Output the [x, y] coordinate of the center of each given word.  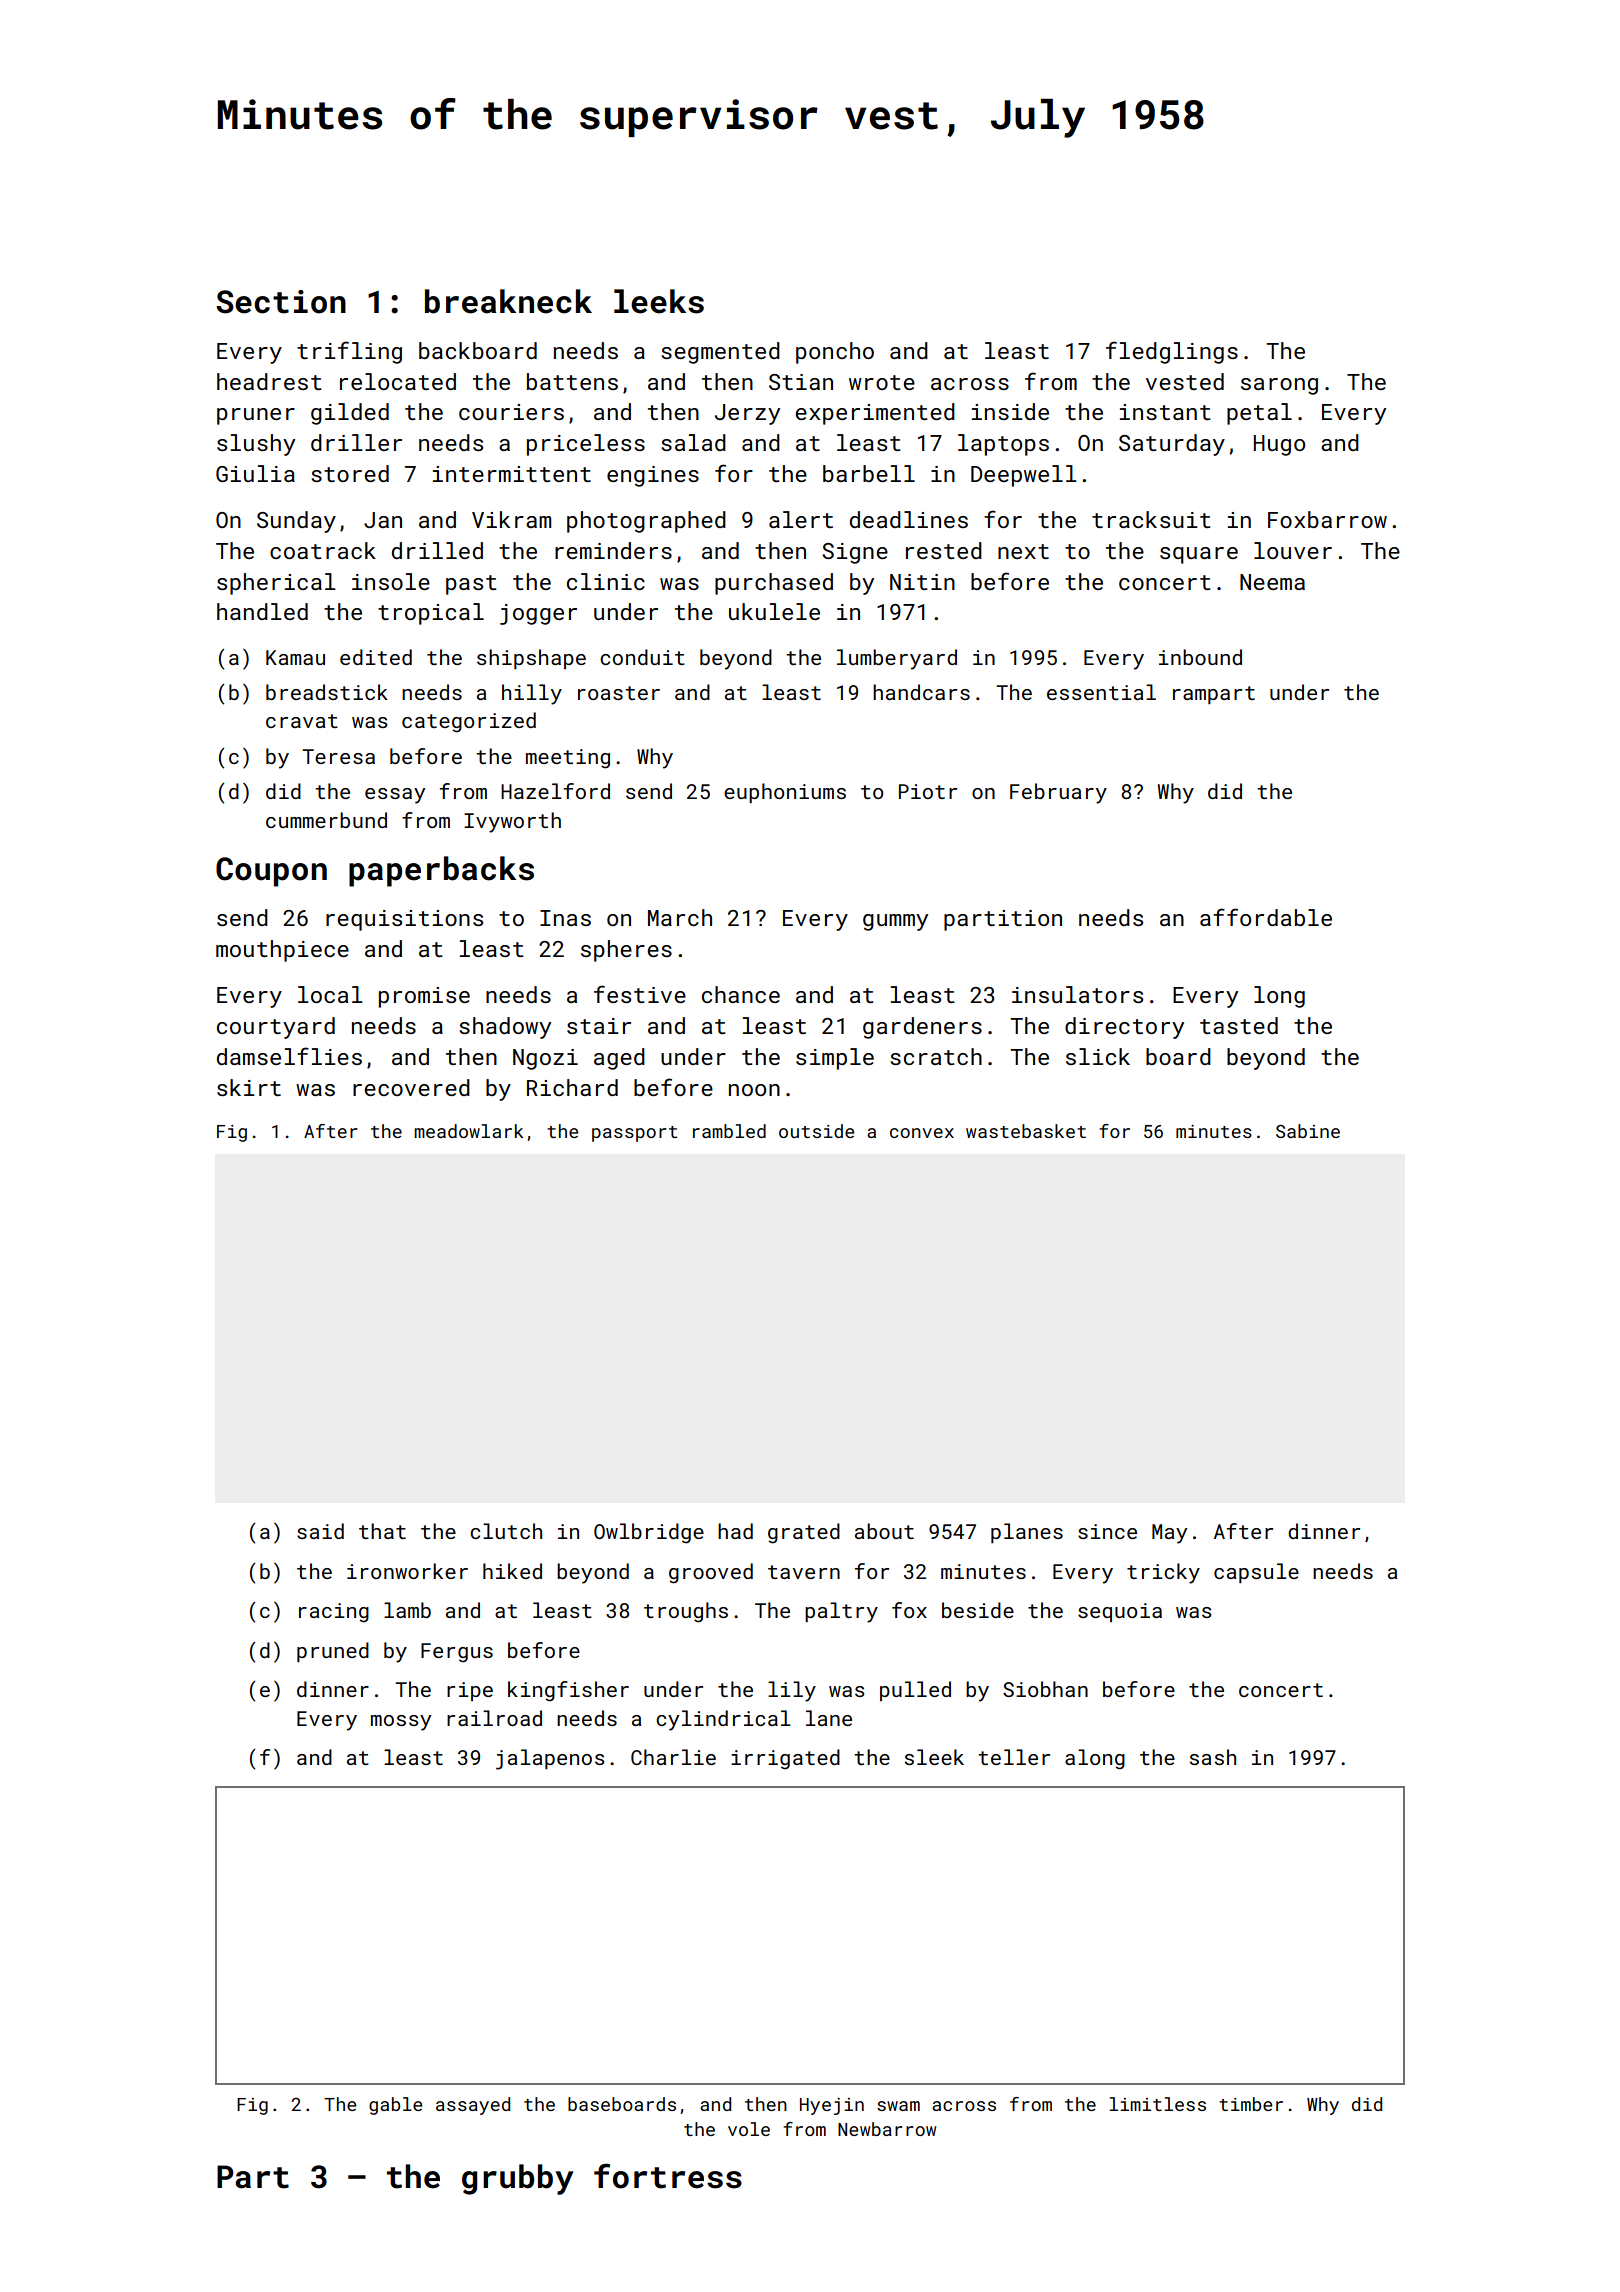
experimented [875, 414]
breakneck [508, 301]
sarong [1279, 386]
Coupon [271, 872]
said [320, 1531]
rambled [729, 1131]
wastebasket [1026, 1131]
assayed [473, 2106]
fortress [668, 2176]
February [1058, 793]
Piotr [928, 791]
